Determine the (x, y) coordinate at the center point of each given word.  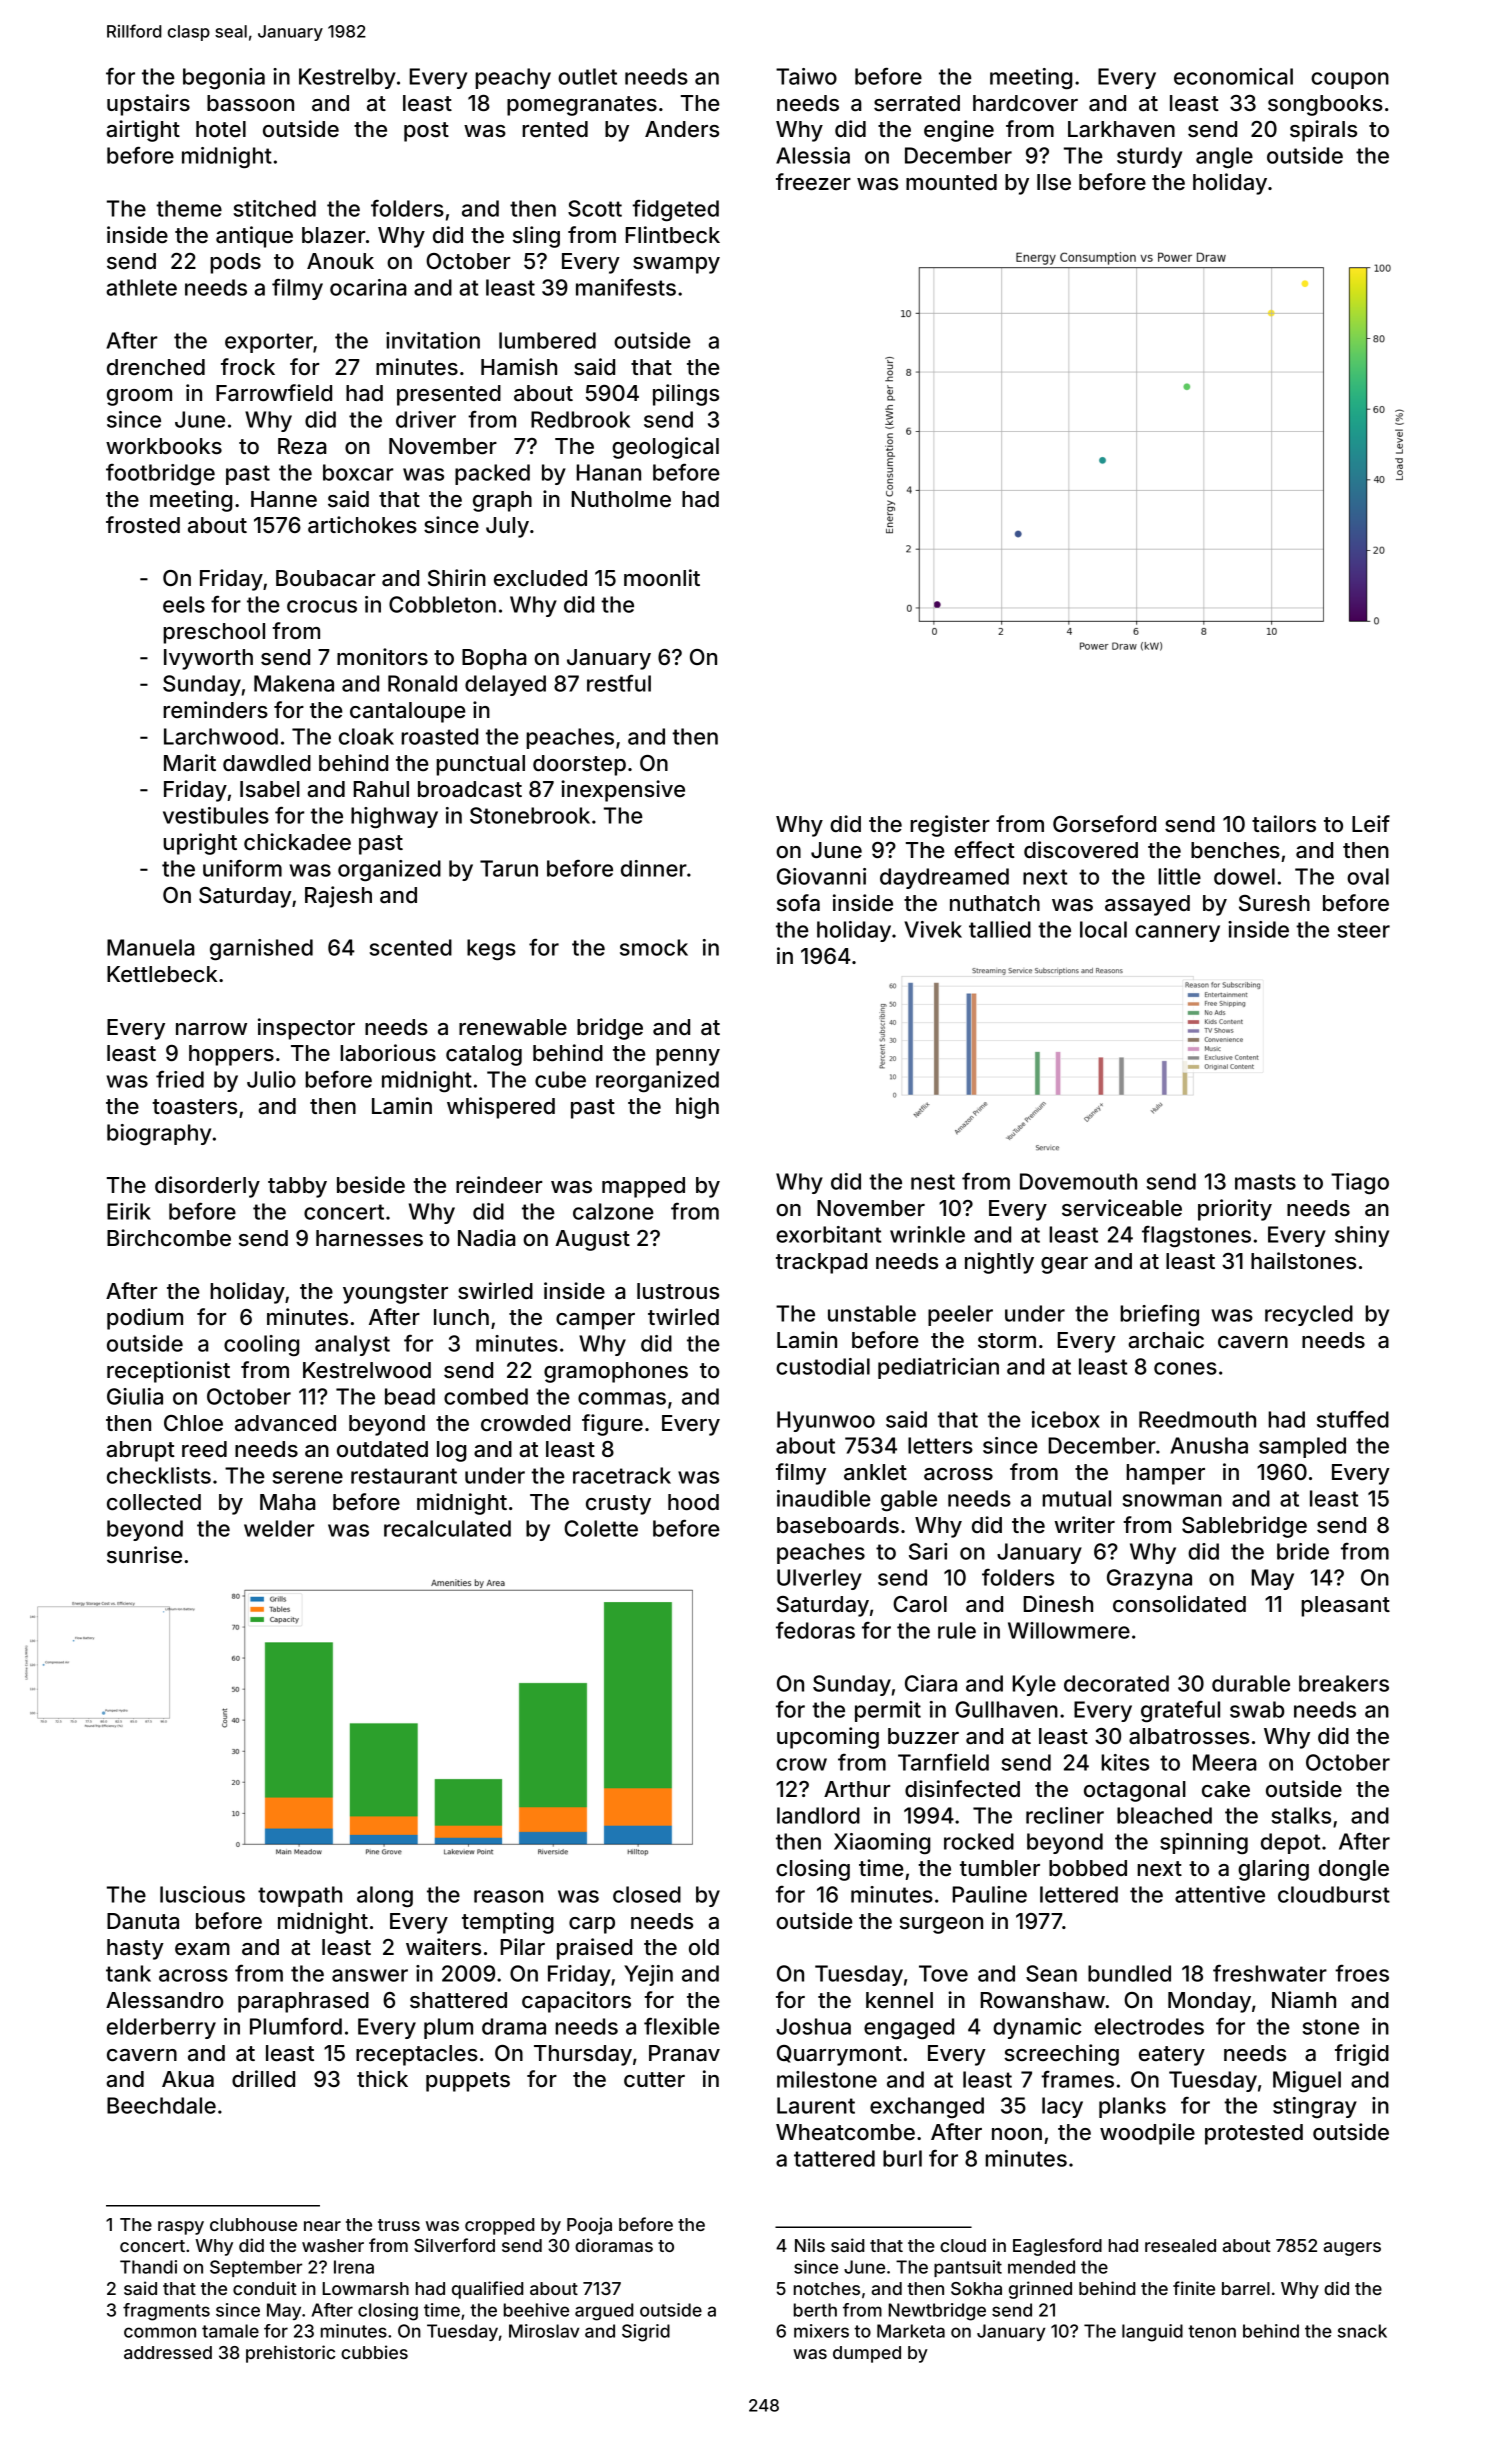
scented (411, 947)
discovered (1081, 850)
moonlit (662, 577)
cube (560, 1079)
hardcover (1025, 103)
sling (536, 237)
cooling (261, 1346)
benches (1235, 850)
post (426, 132)
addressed (168, 2352)
